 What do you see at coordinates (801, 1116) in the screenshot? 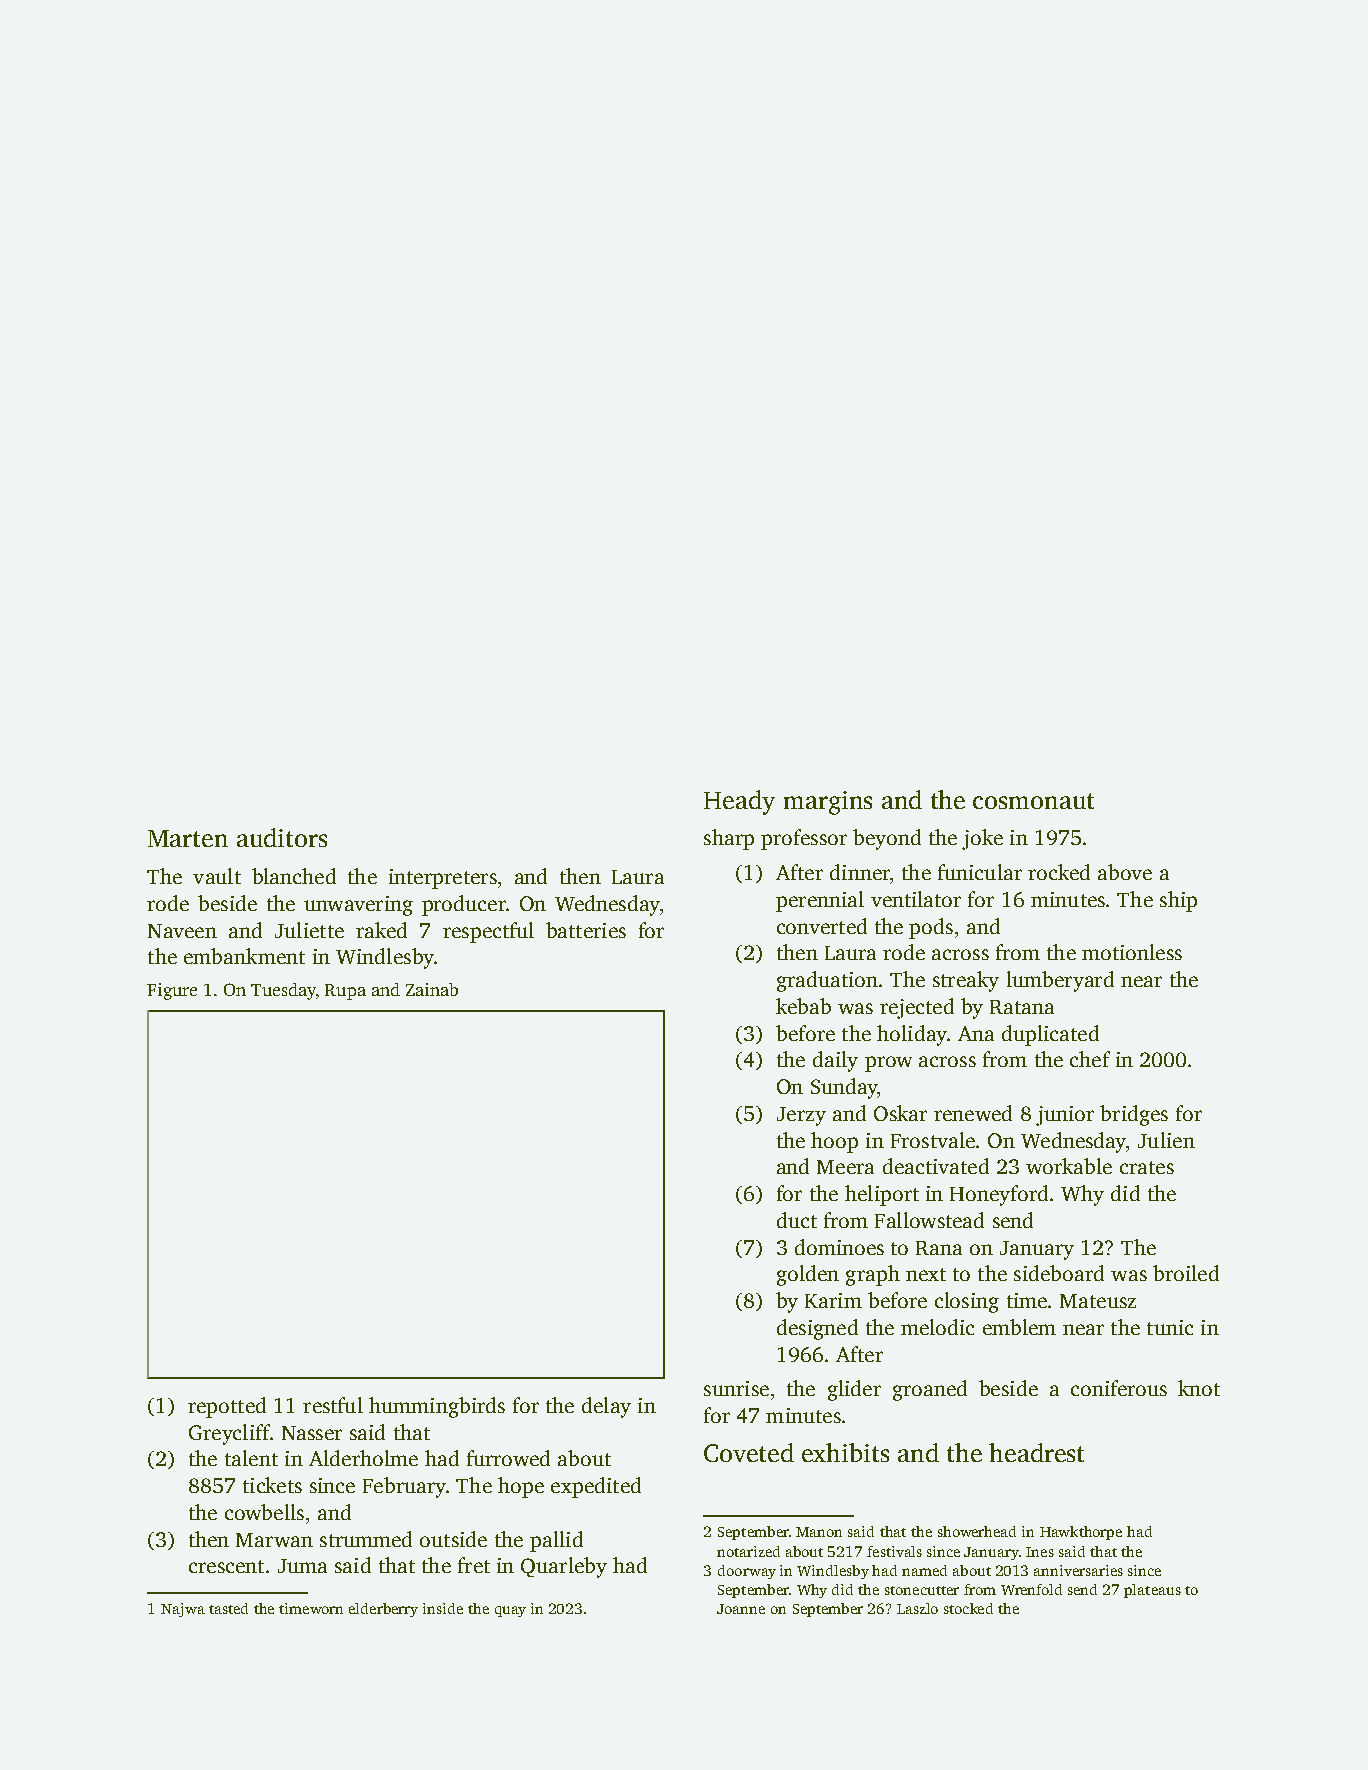
I see `Jerzy` at bounding box center [801, 1116].
